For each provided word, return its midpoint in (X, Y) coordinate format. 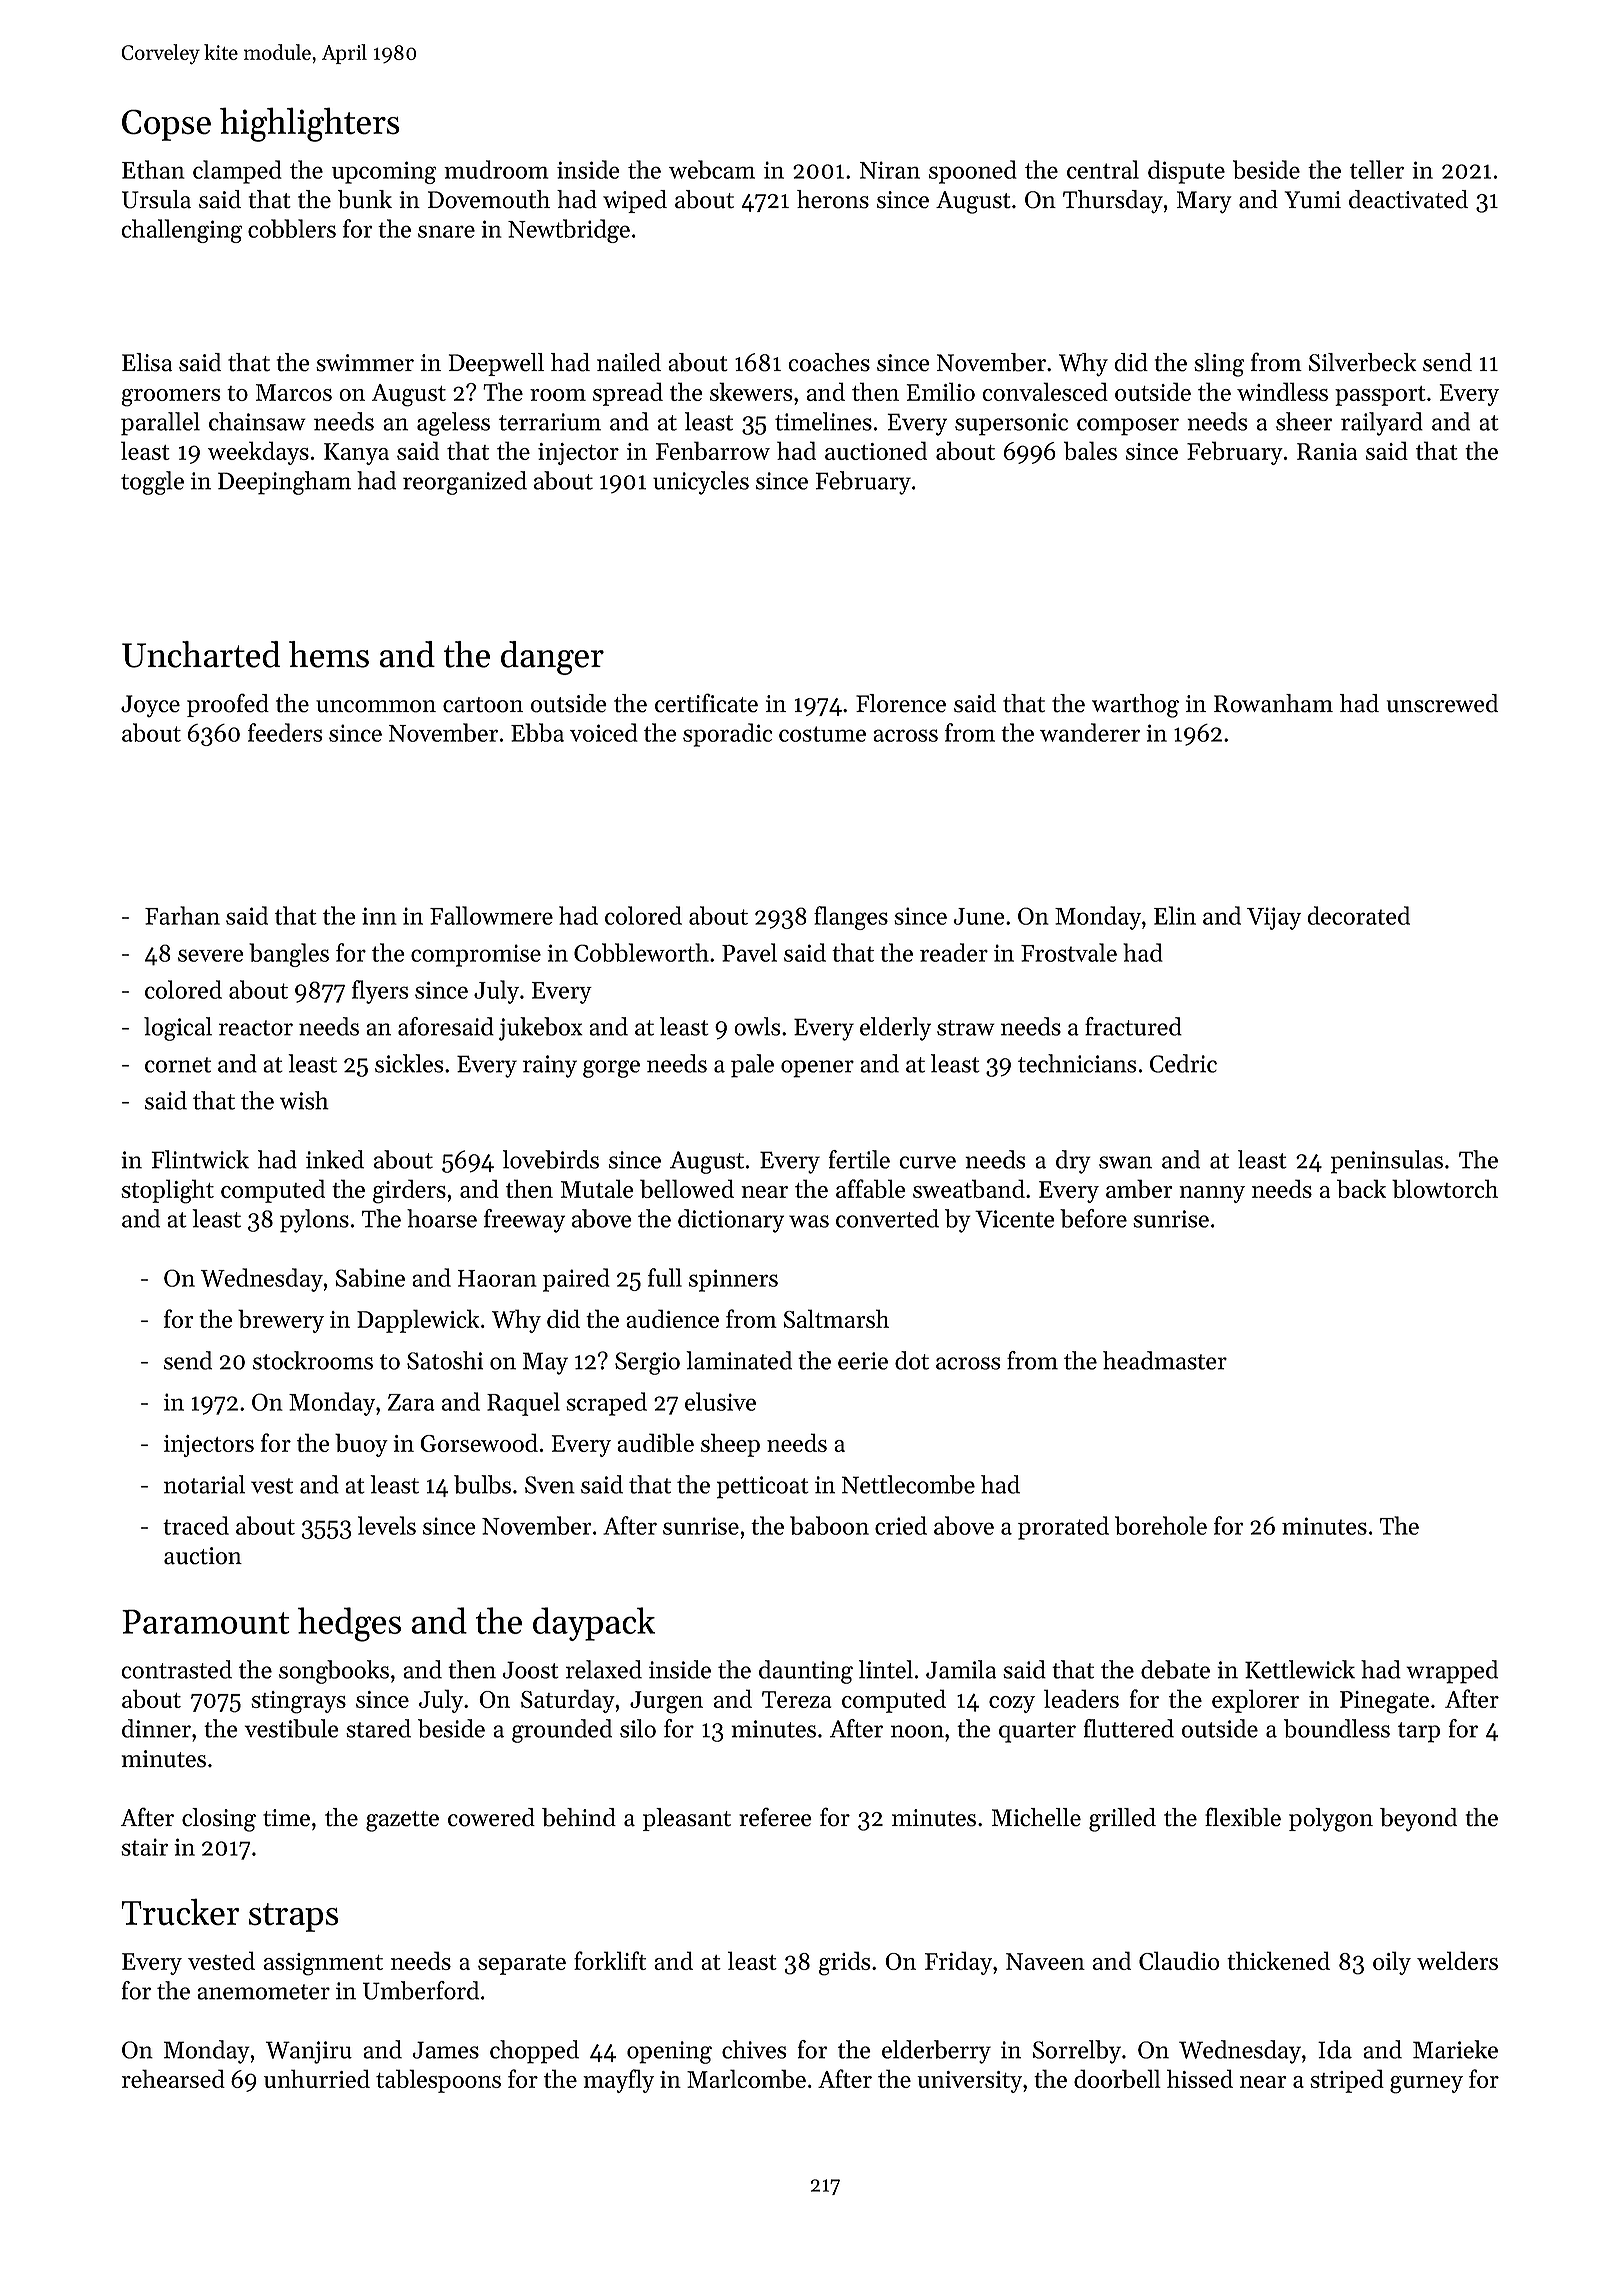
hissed (1200, 2078)
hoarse (442, 1218)
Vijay (1274, 918)
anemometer (263, 1992)
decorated (1358, 915)
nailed (629, 362)
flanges (851, 918)
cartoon (483, 705)
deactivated (1408, 199)
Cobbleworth (641, 952)
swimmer (365, 363)
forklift (610, 1960)
